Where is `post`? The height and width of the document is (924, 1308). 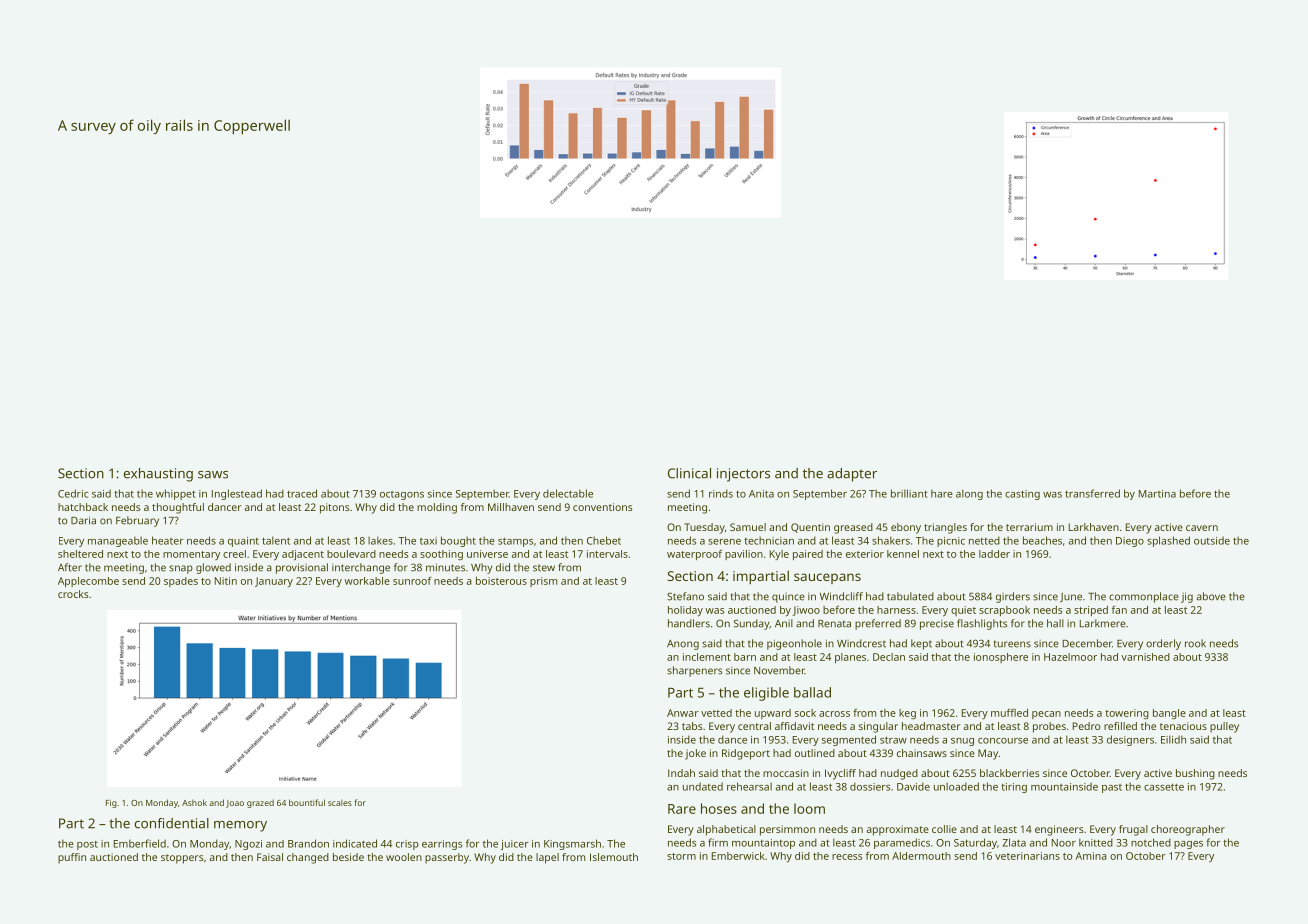 post is located at coordinates (87, 845).
